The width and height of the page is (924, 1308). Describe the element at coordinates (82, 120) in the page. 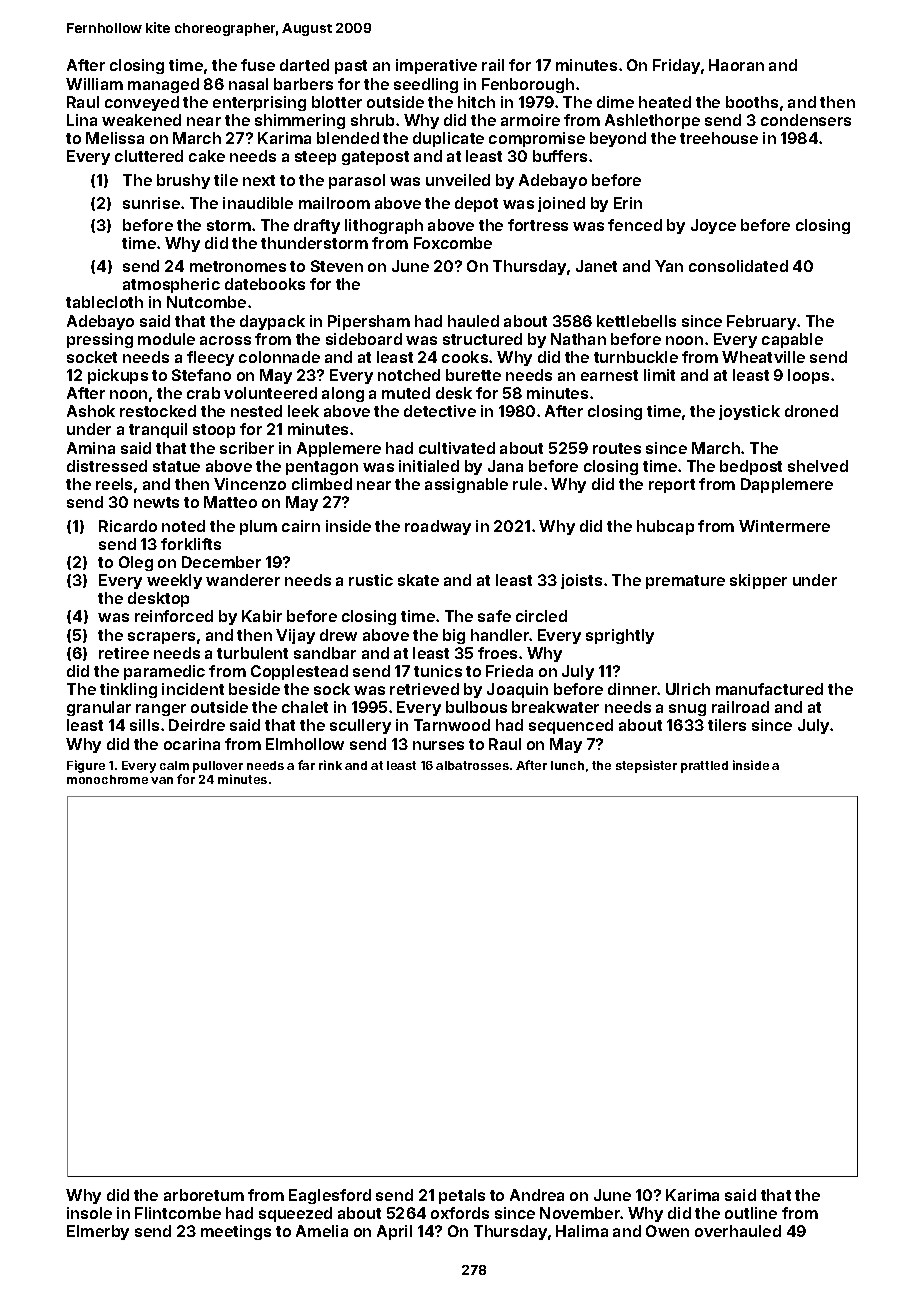

I see `Lina` at that location.
